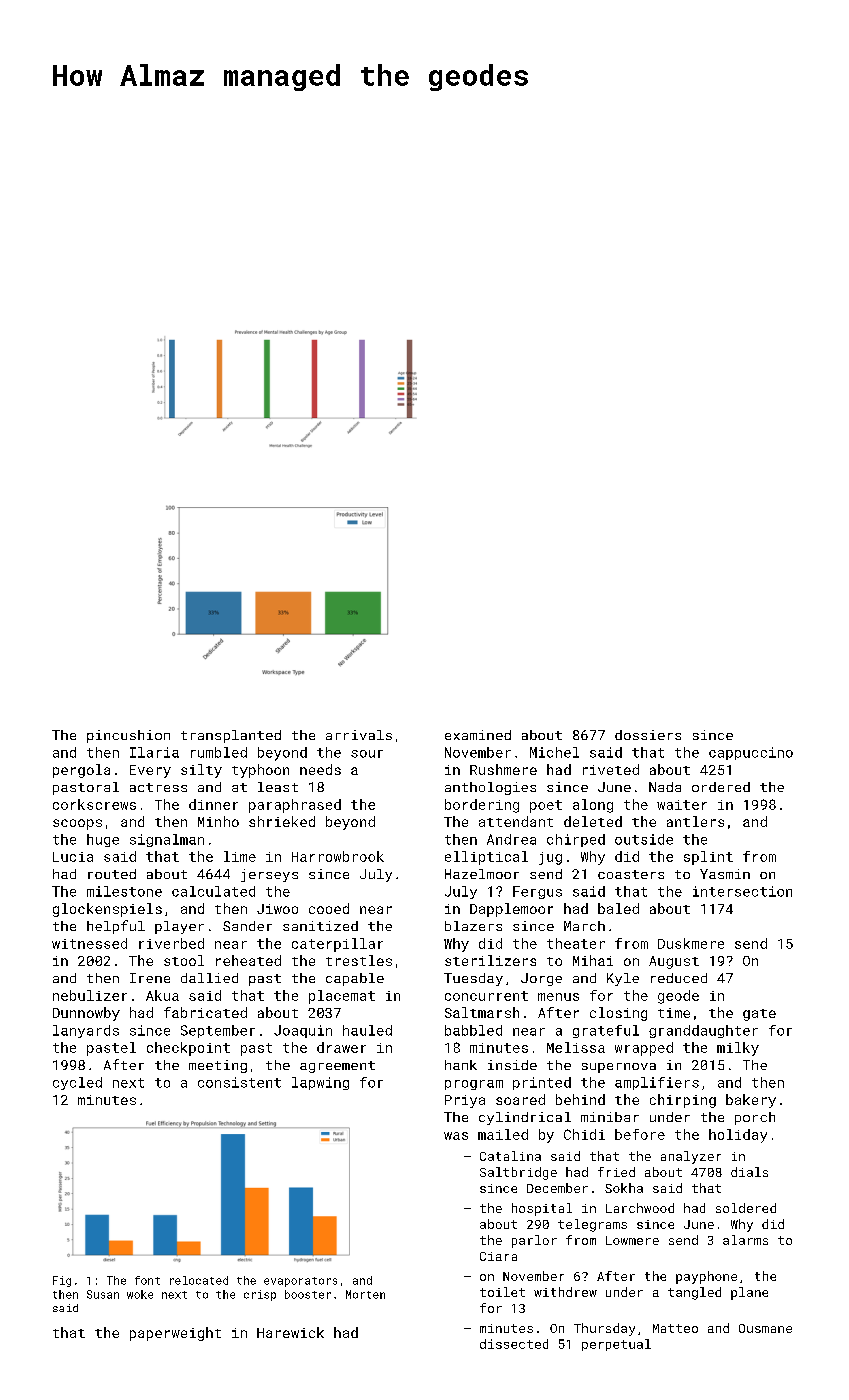  I want to click on anthologies, so click(490, 788).
